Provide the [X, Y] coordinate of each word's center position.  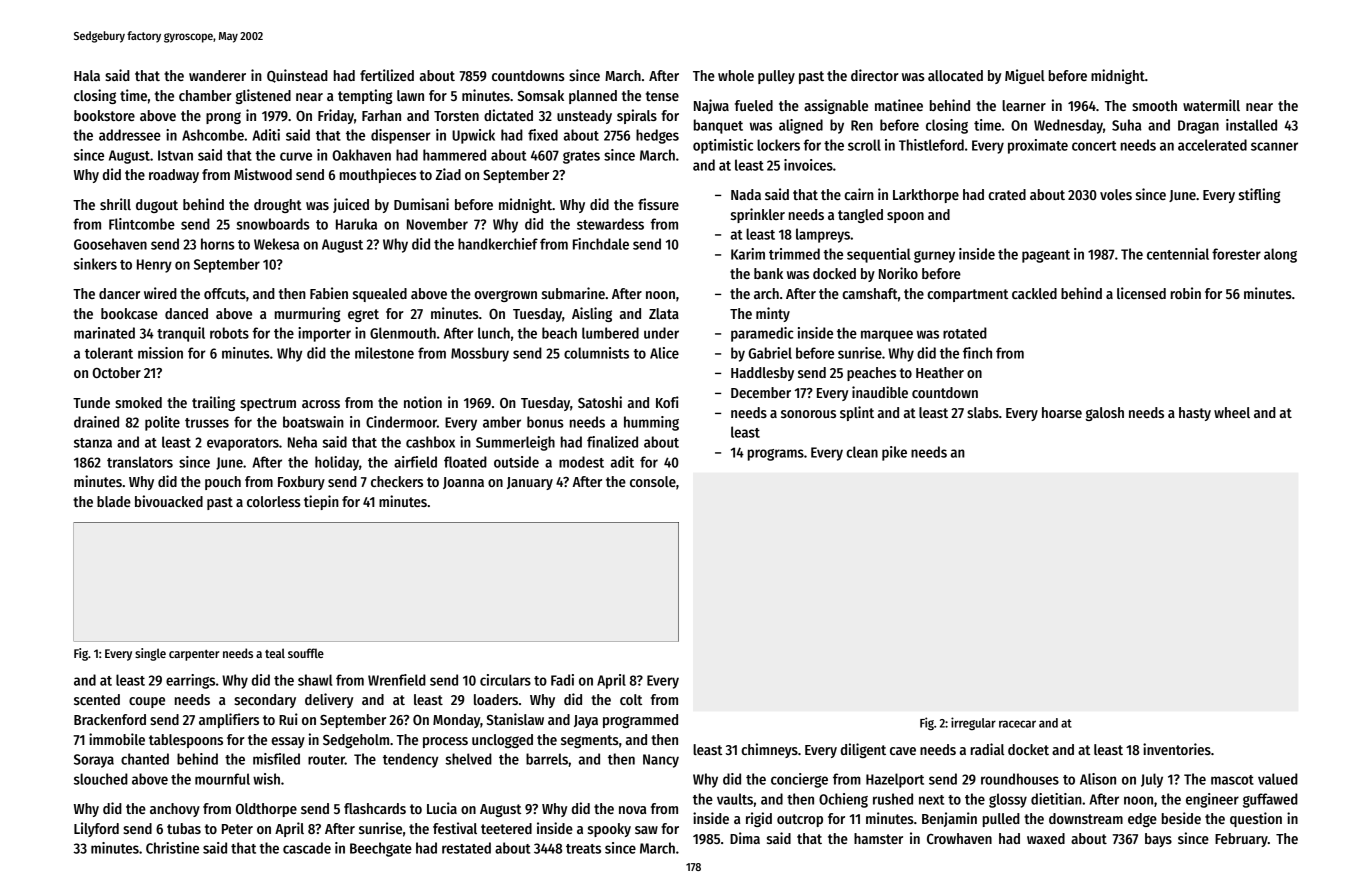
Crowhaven [959, 838]
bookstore [104, 115]
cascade [307, 848]
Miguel [1025, 76]
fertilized [387, 75]
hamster [878, 838]
